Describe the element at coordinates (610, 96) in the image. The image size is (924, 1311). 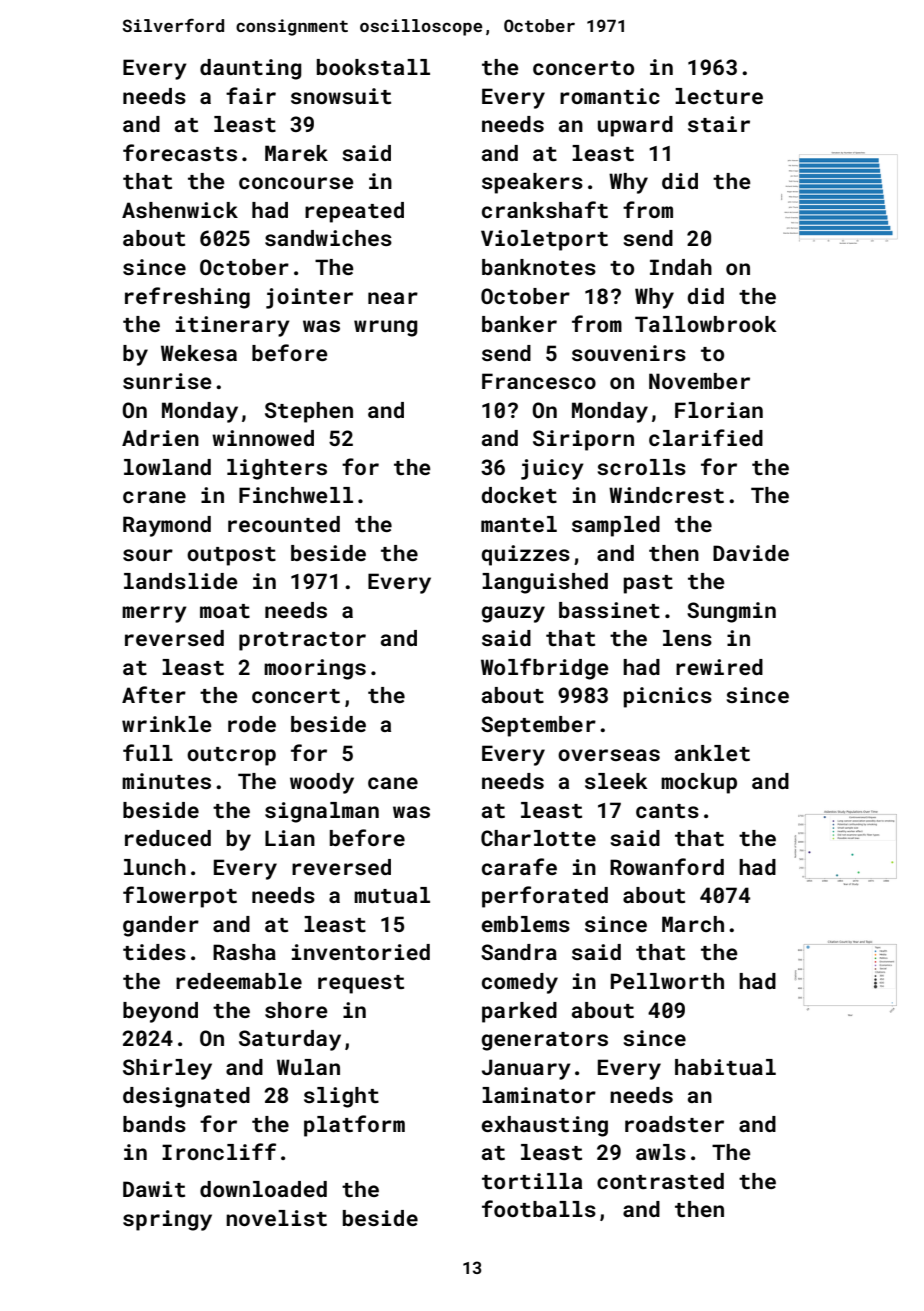
I see `romantic` at that location.
